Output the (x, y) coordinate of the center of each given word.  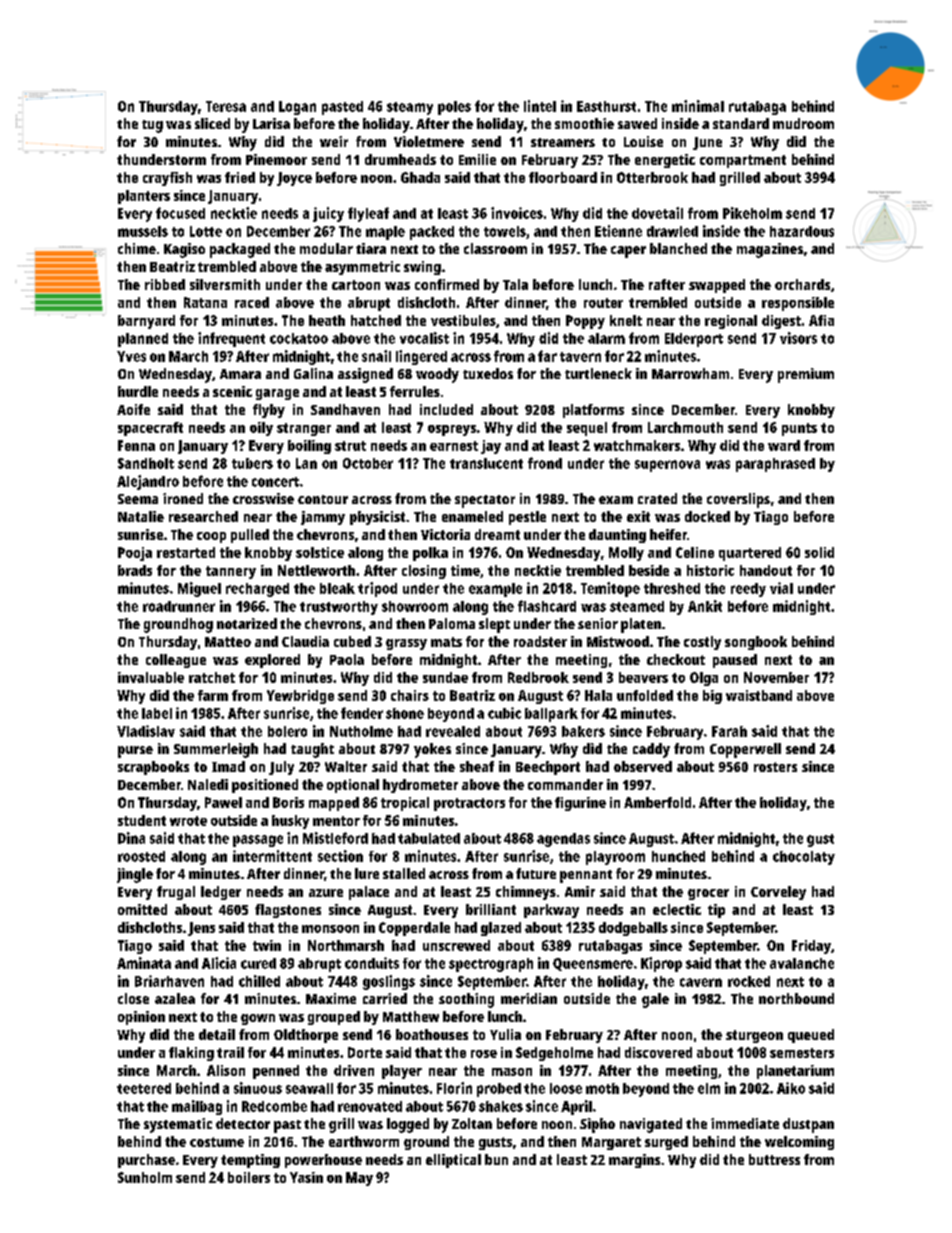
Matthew (411, 1016)
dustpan (808, 1125)
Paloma (452, 623)
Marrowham (690, 373)
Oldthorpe (306, 1036)
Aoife (133, 409)
